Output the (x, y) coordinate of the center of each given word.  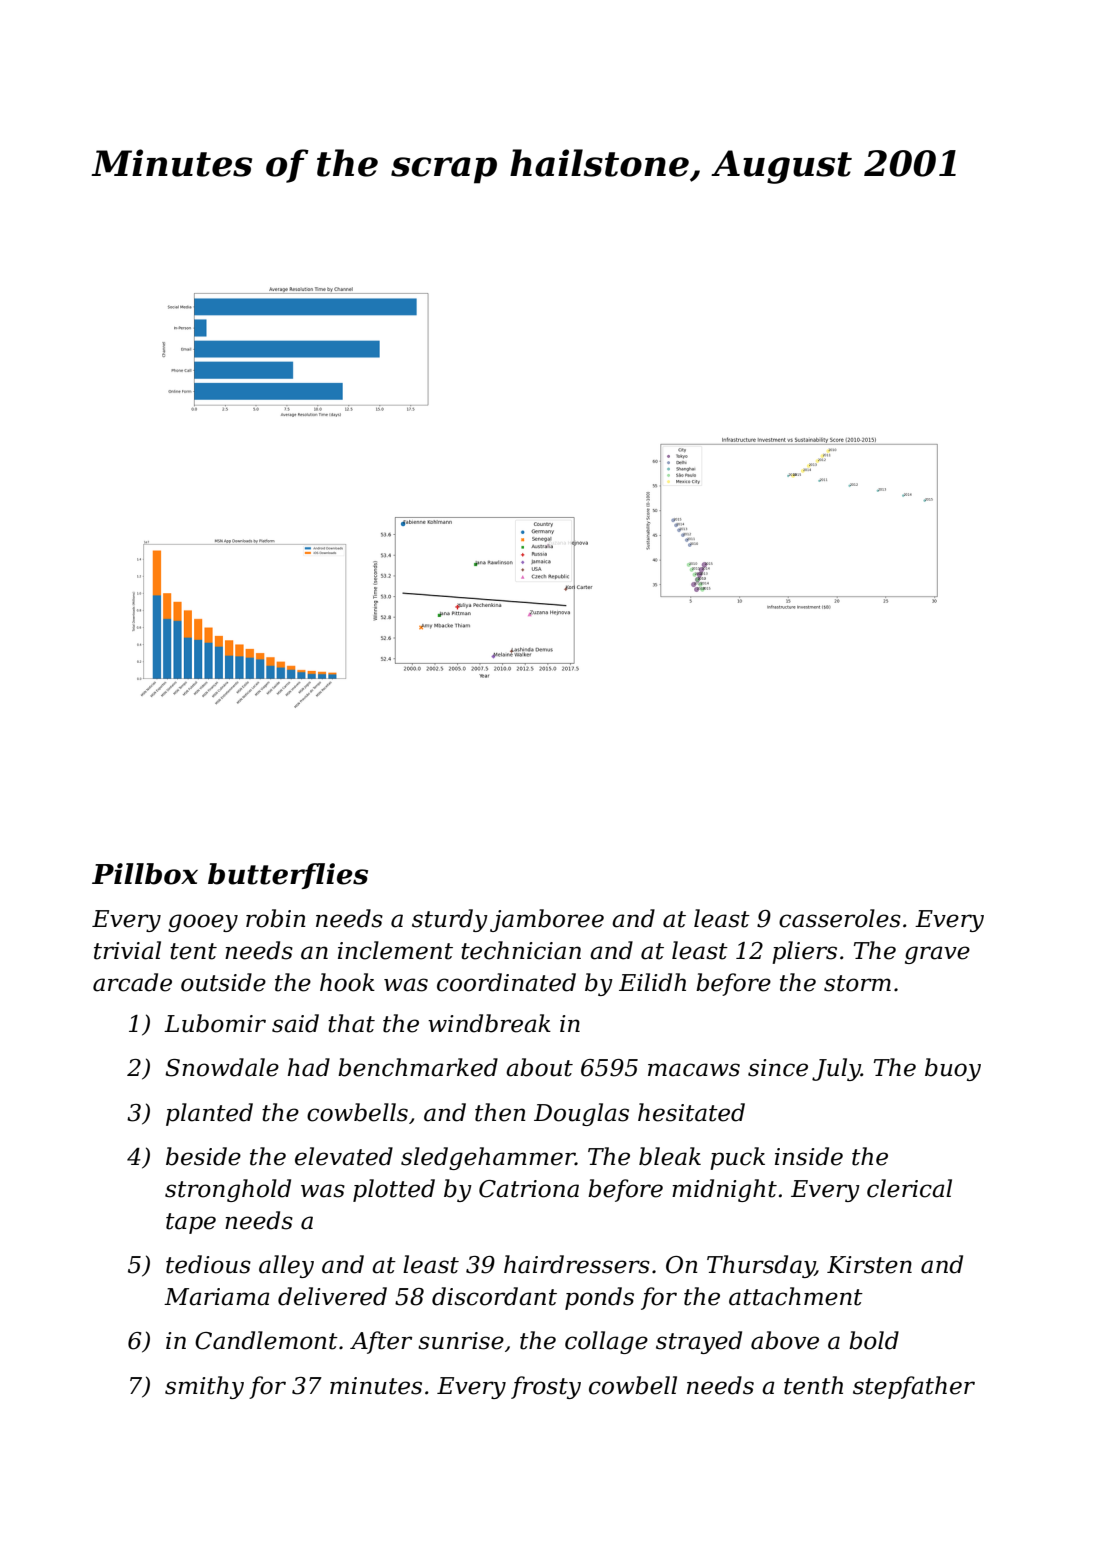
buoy (953, 1069)
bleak (670, 1156)
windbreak (489, 1023)
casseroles (840, 918)
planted (209, 1114)
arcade (132, 982)
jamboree (547, 920)
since (778, 1068)
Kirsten (869, 1265)
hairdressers (577, 1264)
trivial (127, 950)
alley (286, 1266)
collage (606, 1342)
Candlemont (266, 1340)
